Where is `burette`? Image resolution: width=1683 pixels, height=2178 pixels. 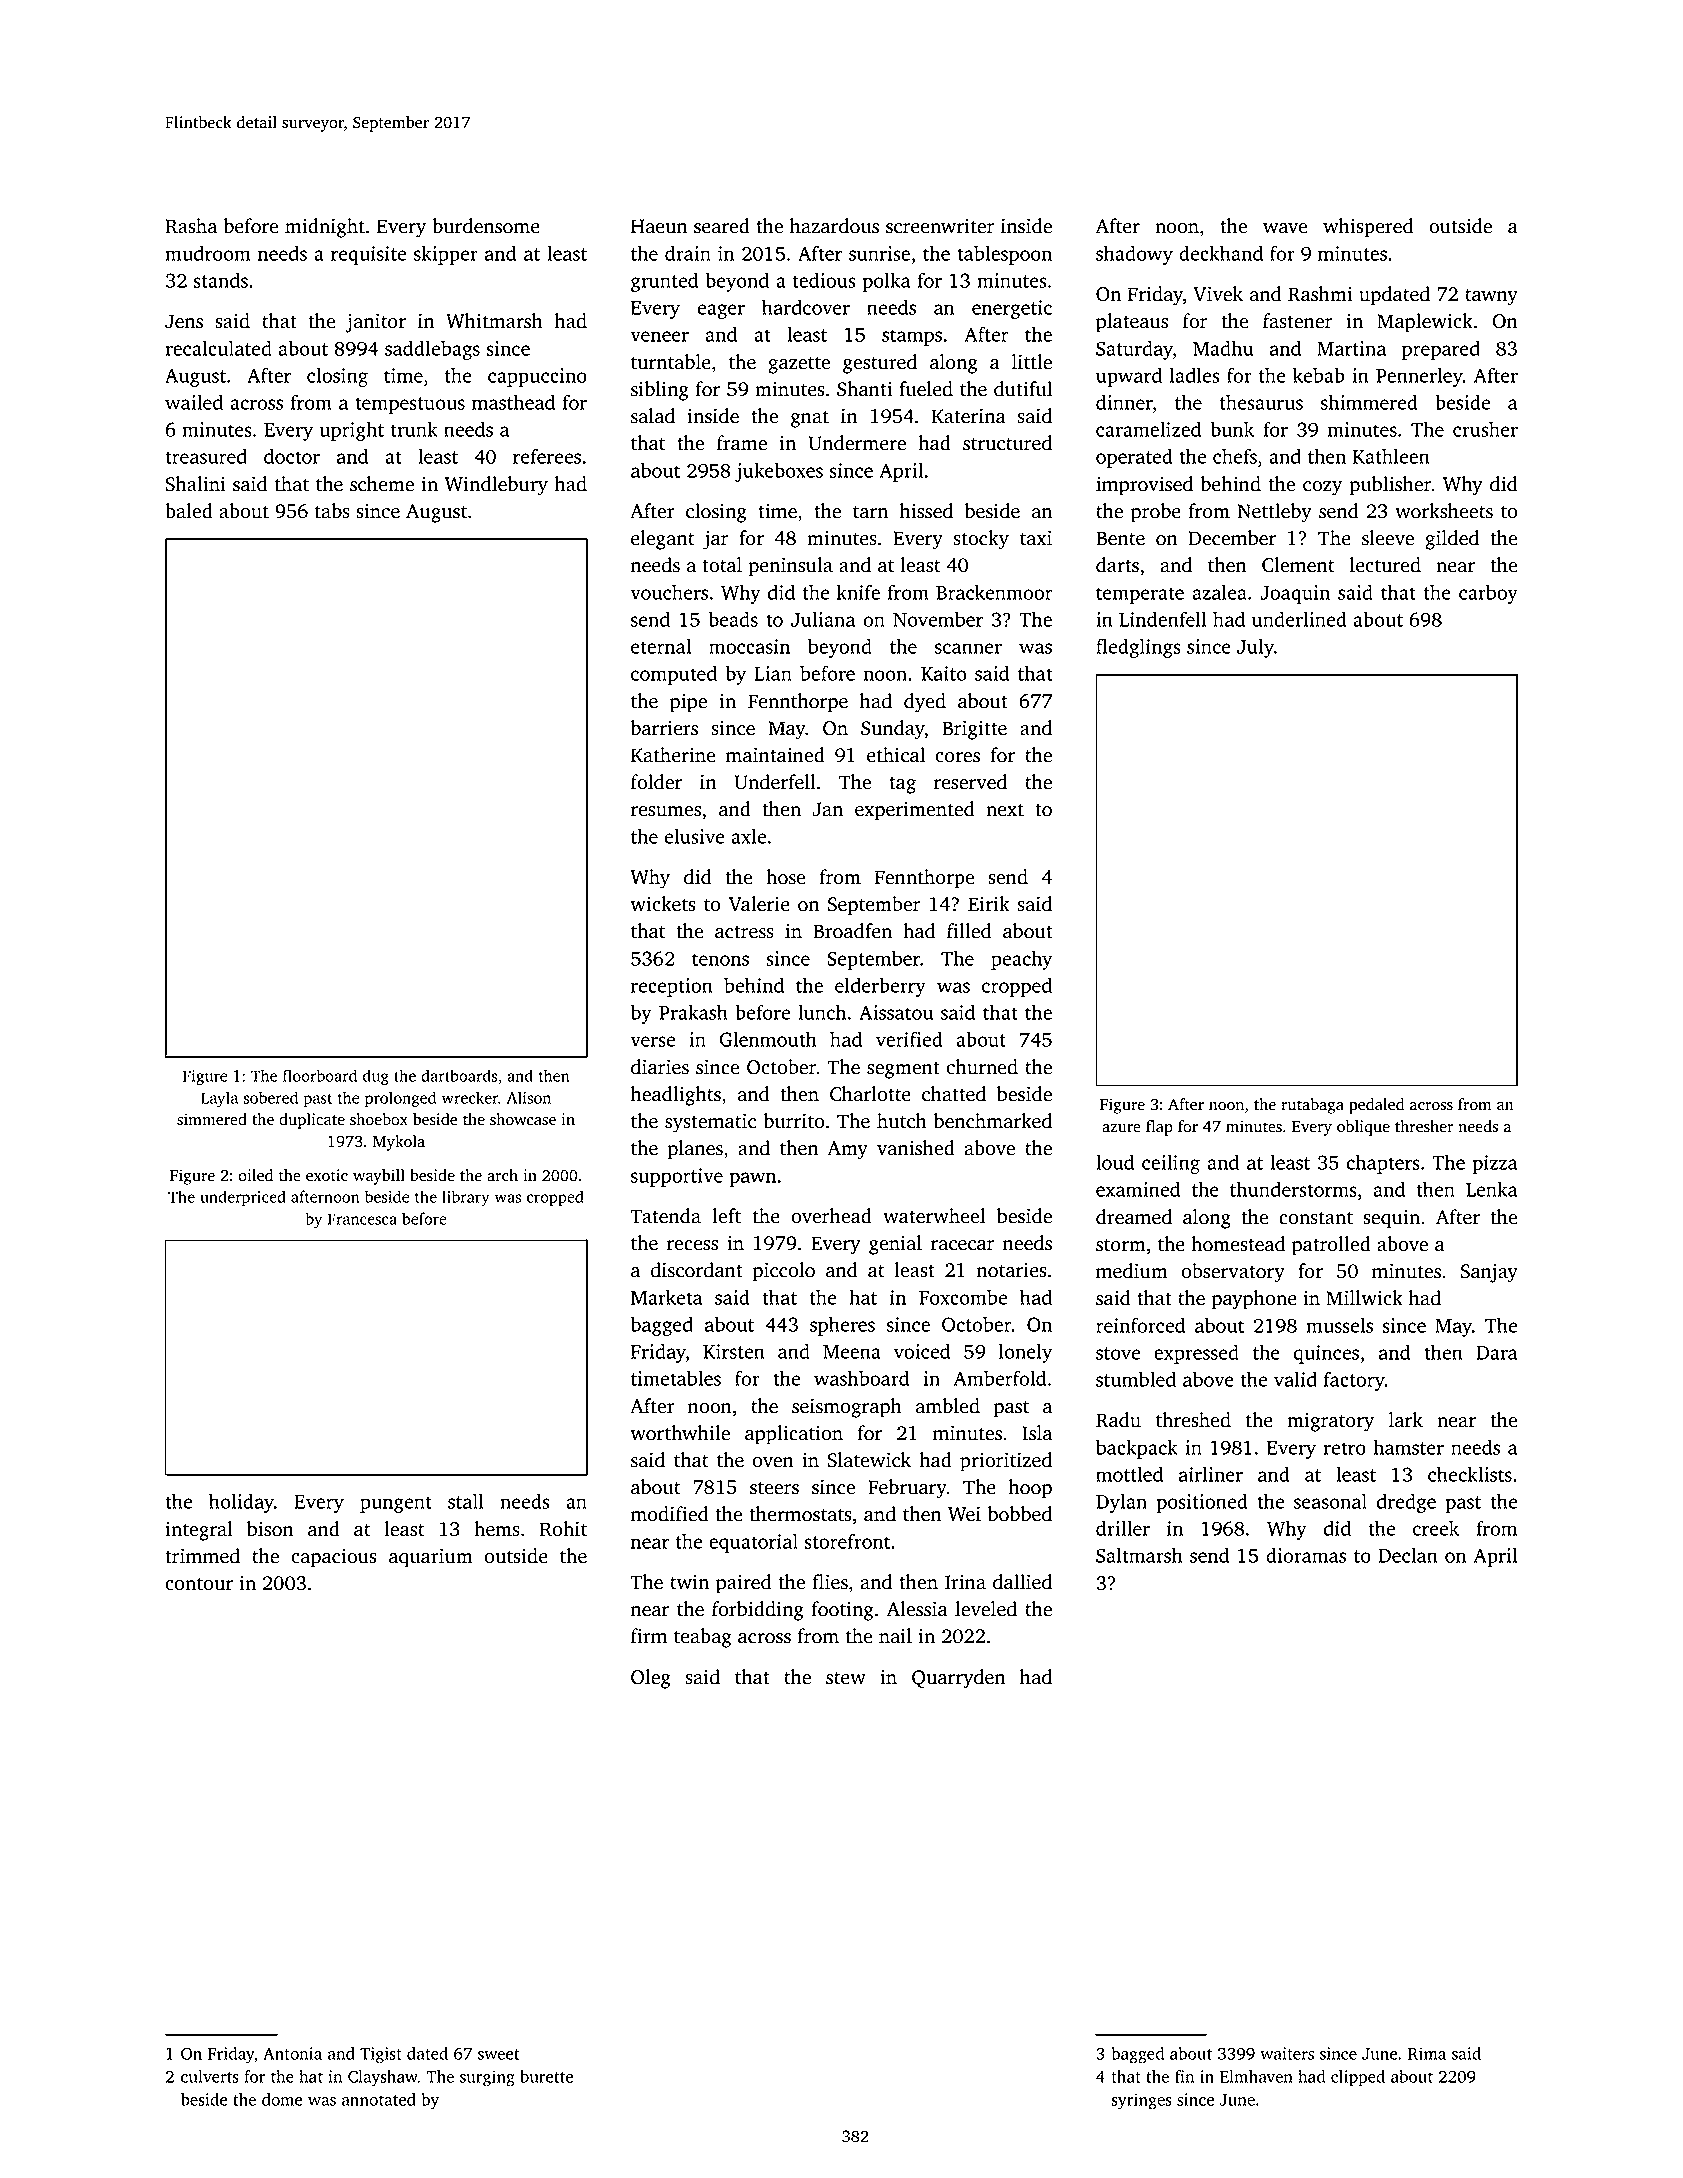 burette is located at coordinates (546, 2076).
